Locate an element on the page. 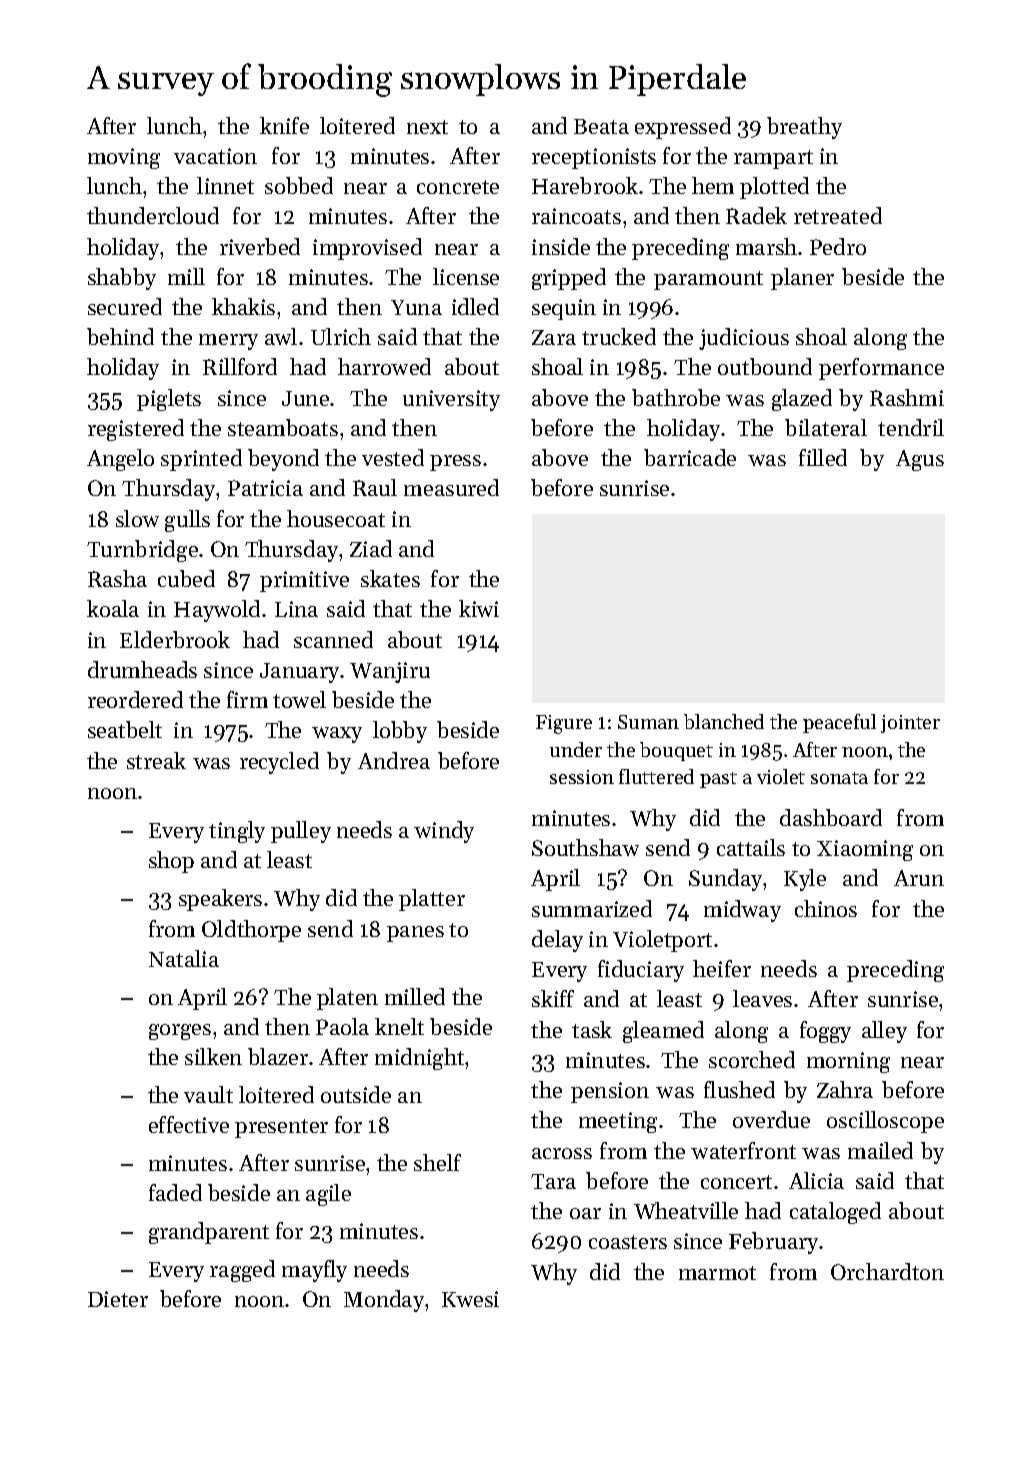 Image resolution: width=1032 pixels, height=1466 pixels. effective is located at coordinates (189, 1124).
